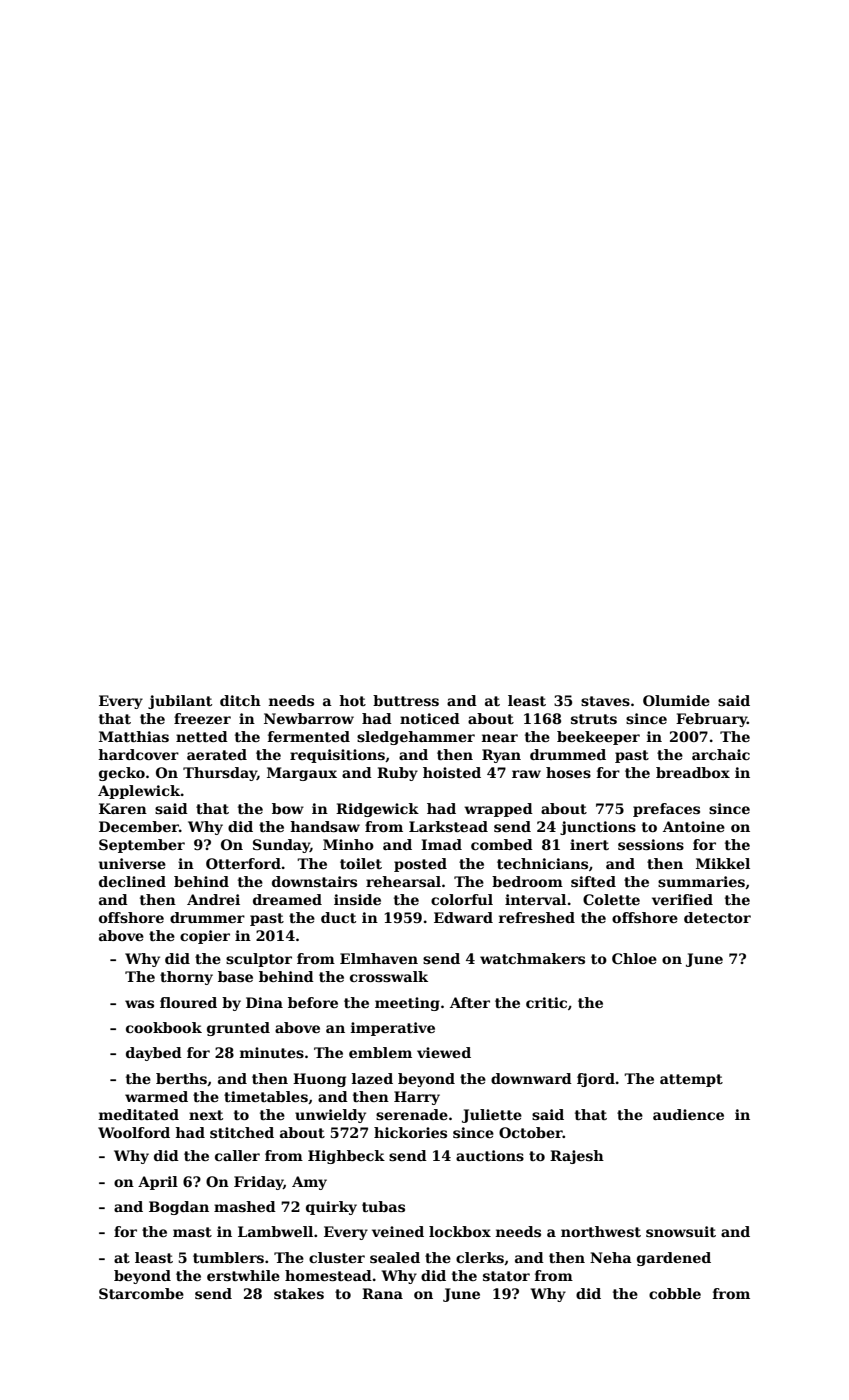 Image resolution: width=849 pixels, height=1400 pixels. I want to click on warmed, so click(156, 1096).
